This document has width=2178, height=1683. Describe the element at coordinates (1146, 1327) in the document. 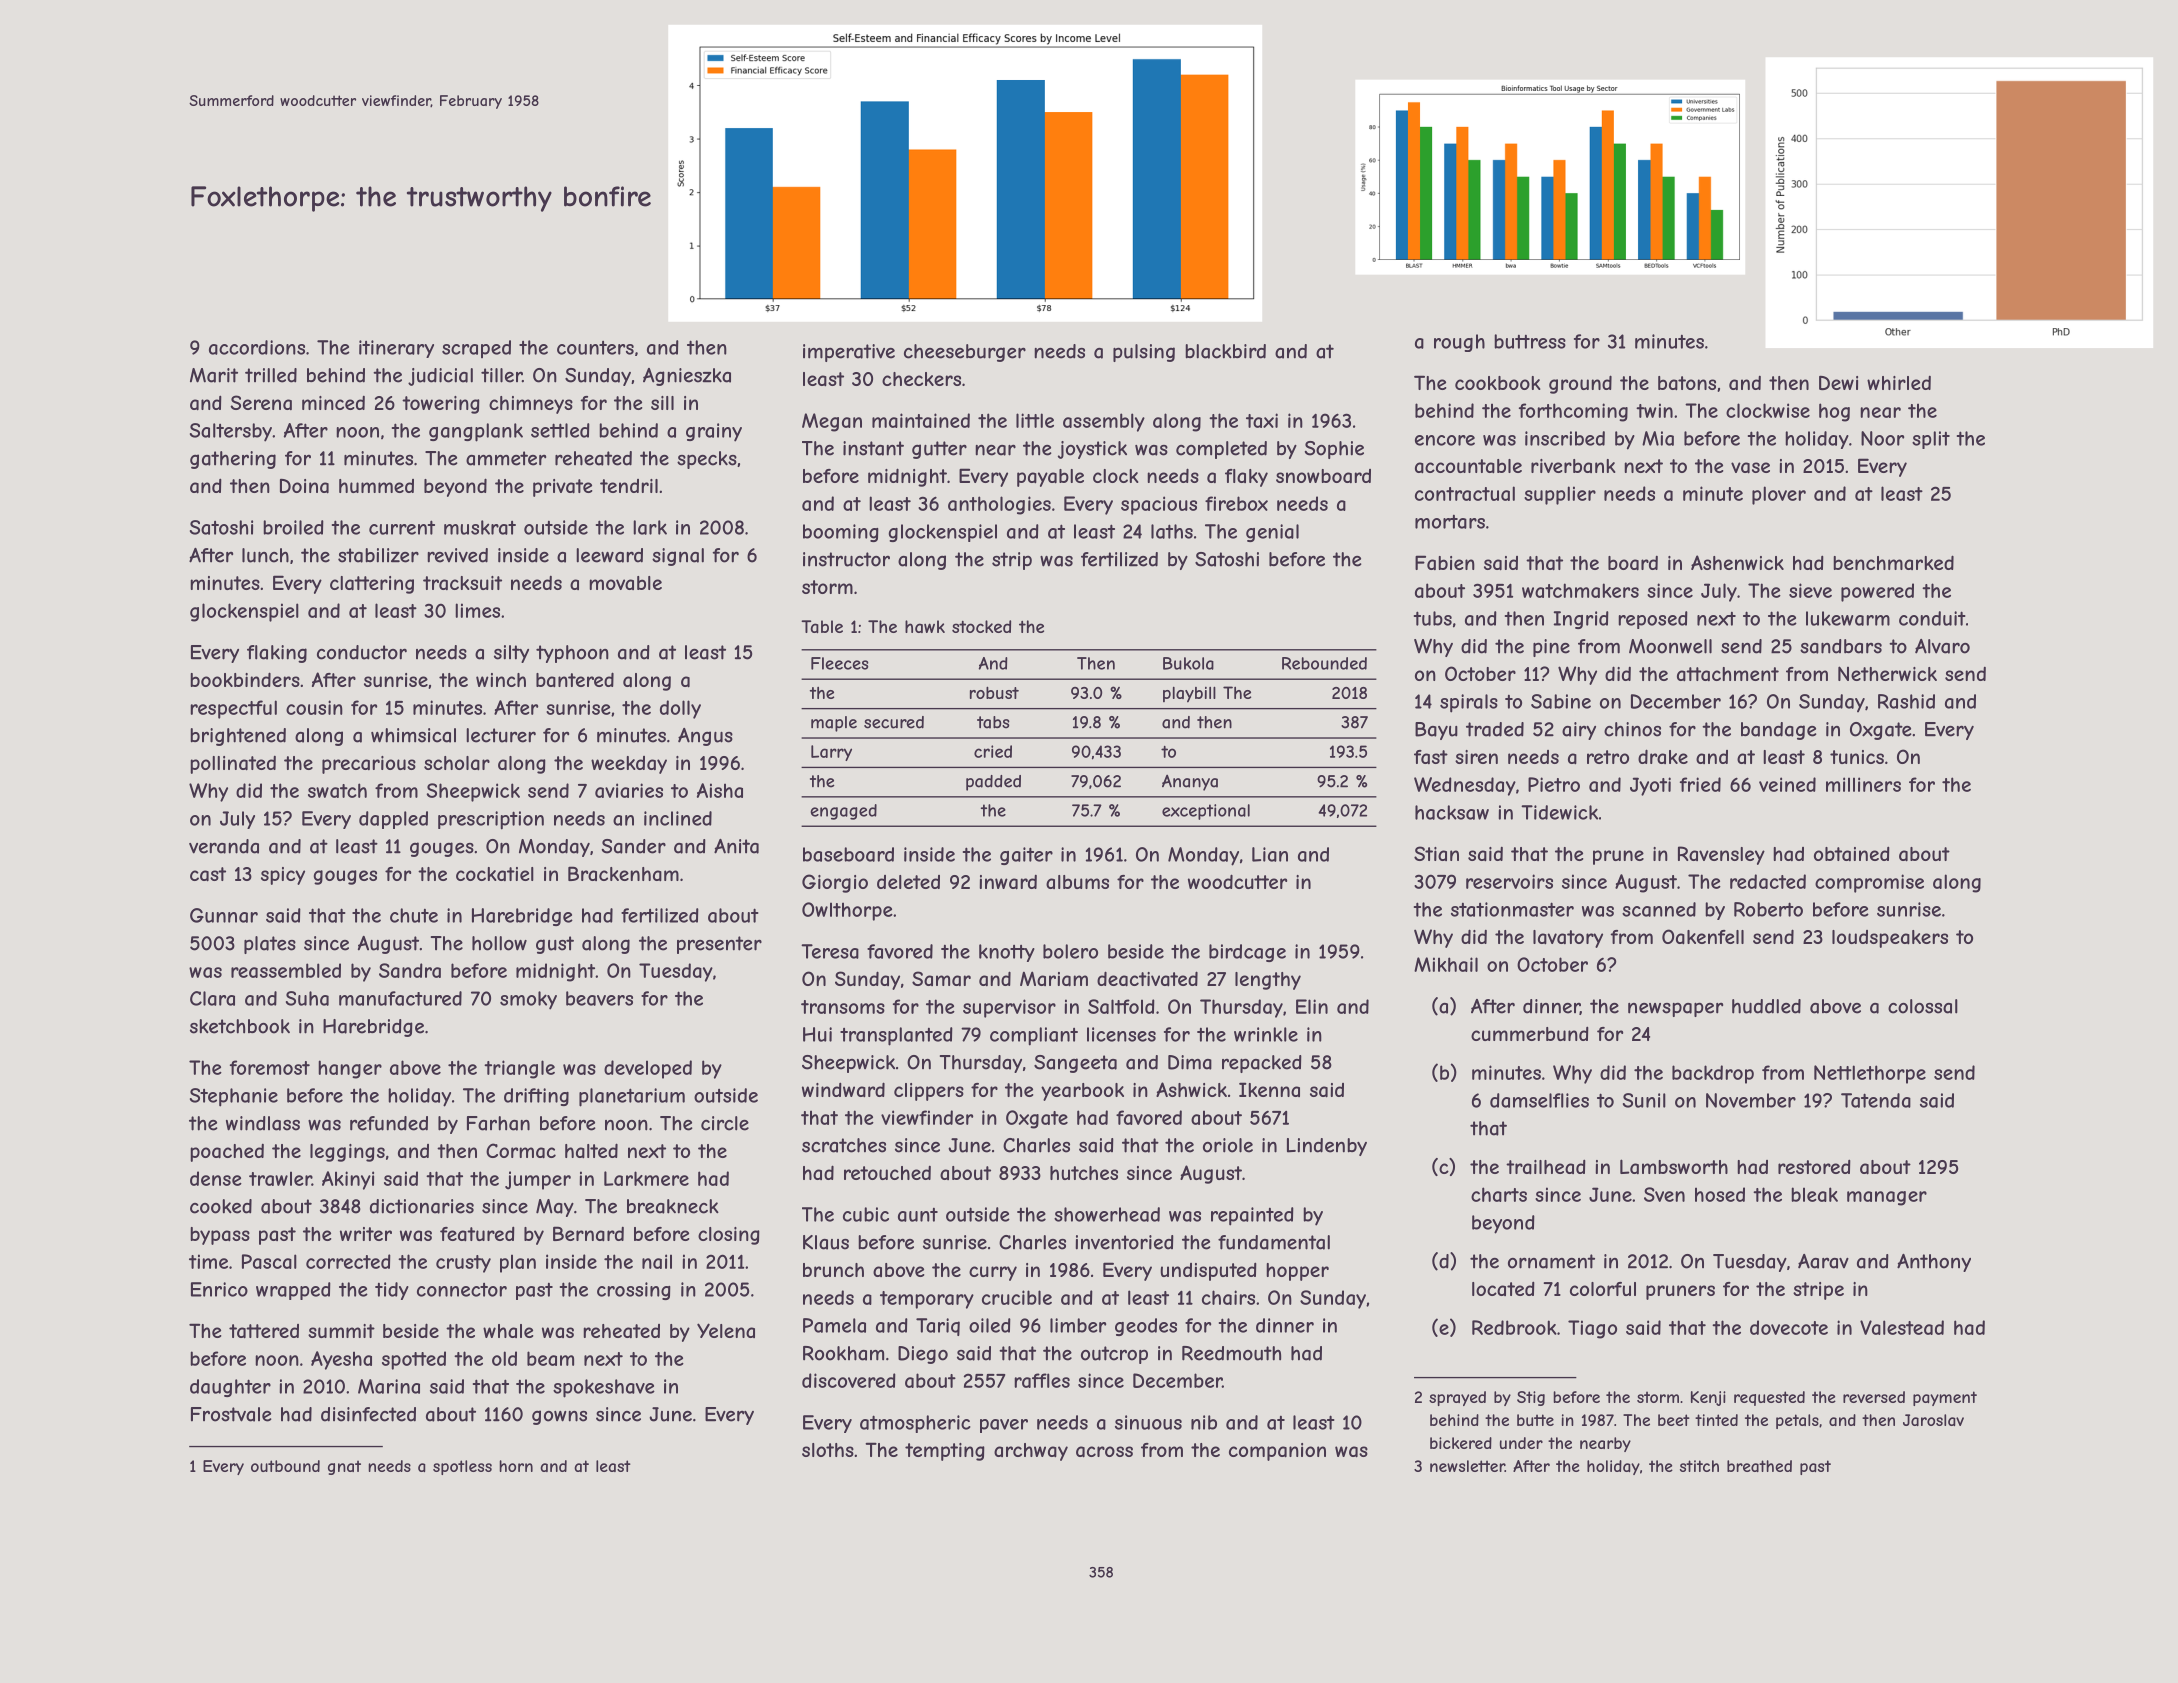

I see `geodes` at that location.
